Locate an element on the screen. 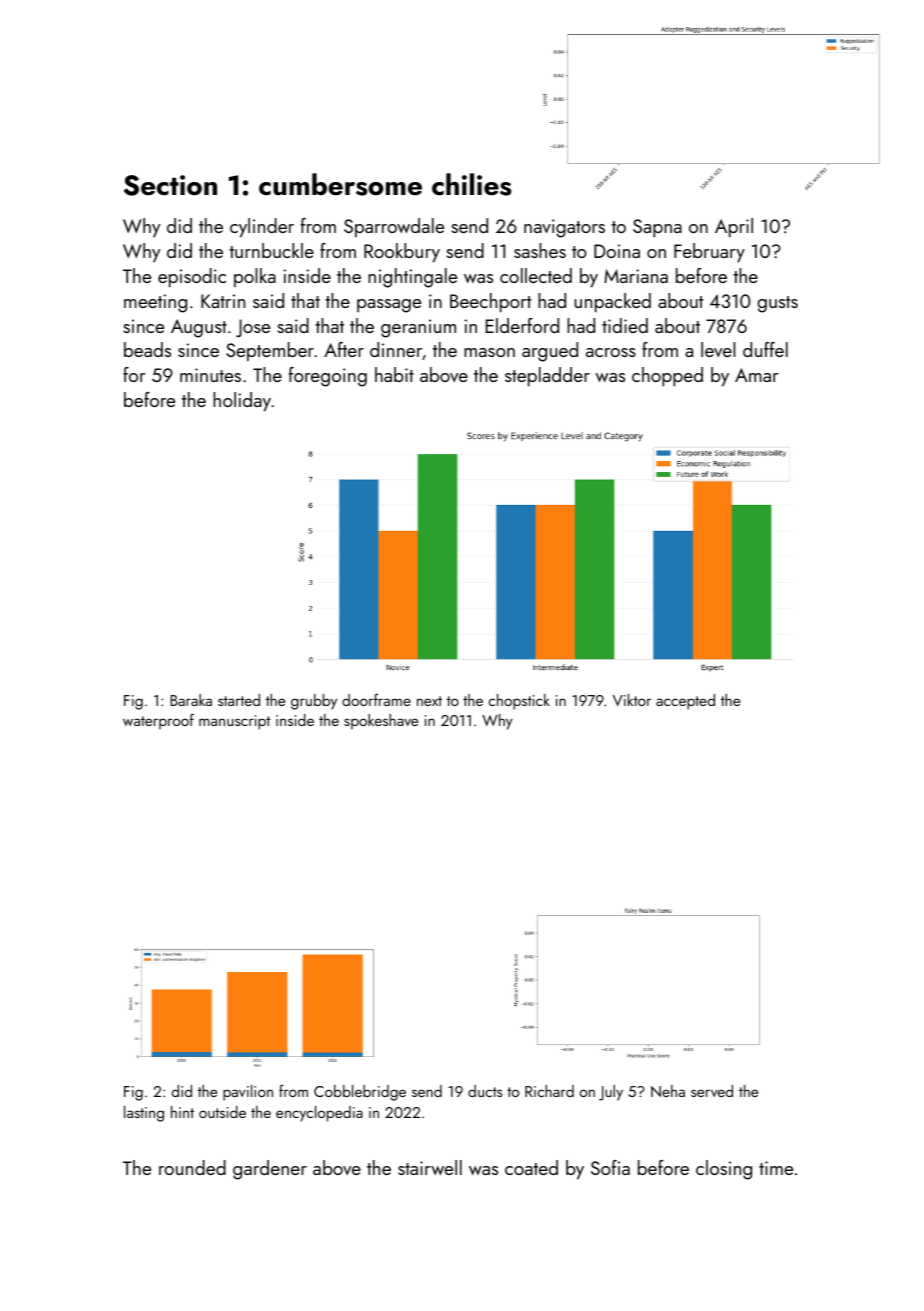  coated is located at coordinates (531, 1167).
